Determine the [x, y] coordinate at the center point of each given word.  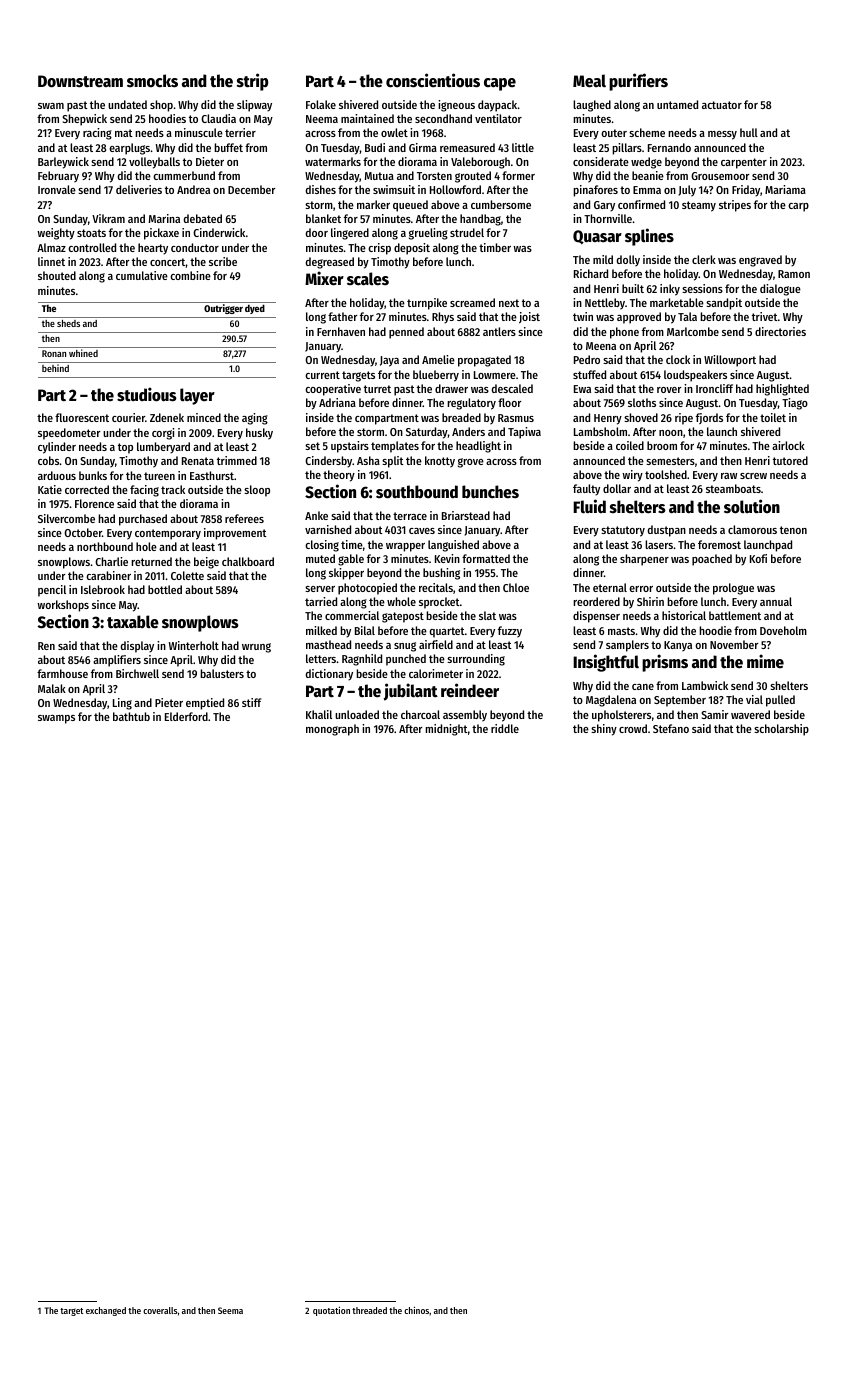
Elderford [186, 716]
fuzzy [510, 632]
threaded [369, 1310]
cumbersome [501, 204]
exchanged [106, 1311]
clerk [704, 259]
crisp [379, 249]
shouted [57, 275]
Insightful [606, 663]
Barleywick [63, 163]
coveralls [160, 1310]
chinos [417, 1310]
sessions [702, 288]
